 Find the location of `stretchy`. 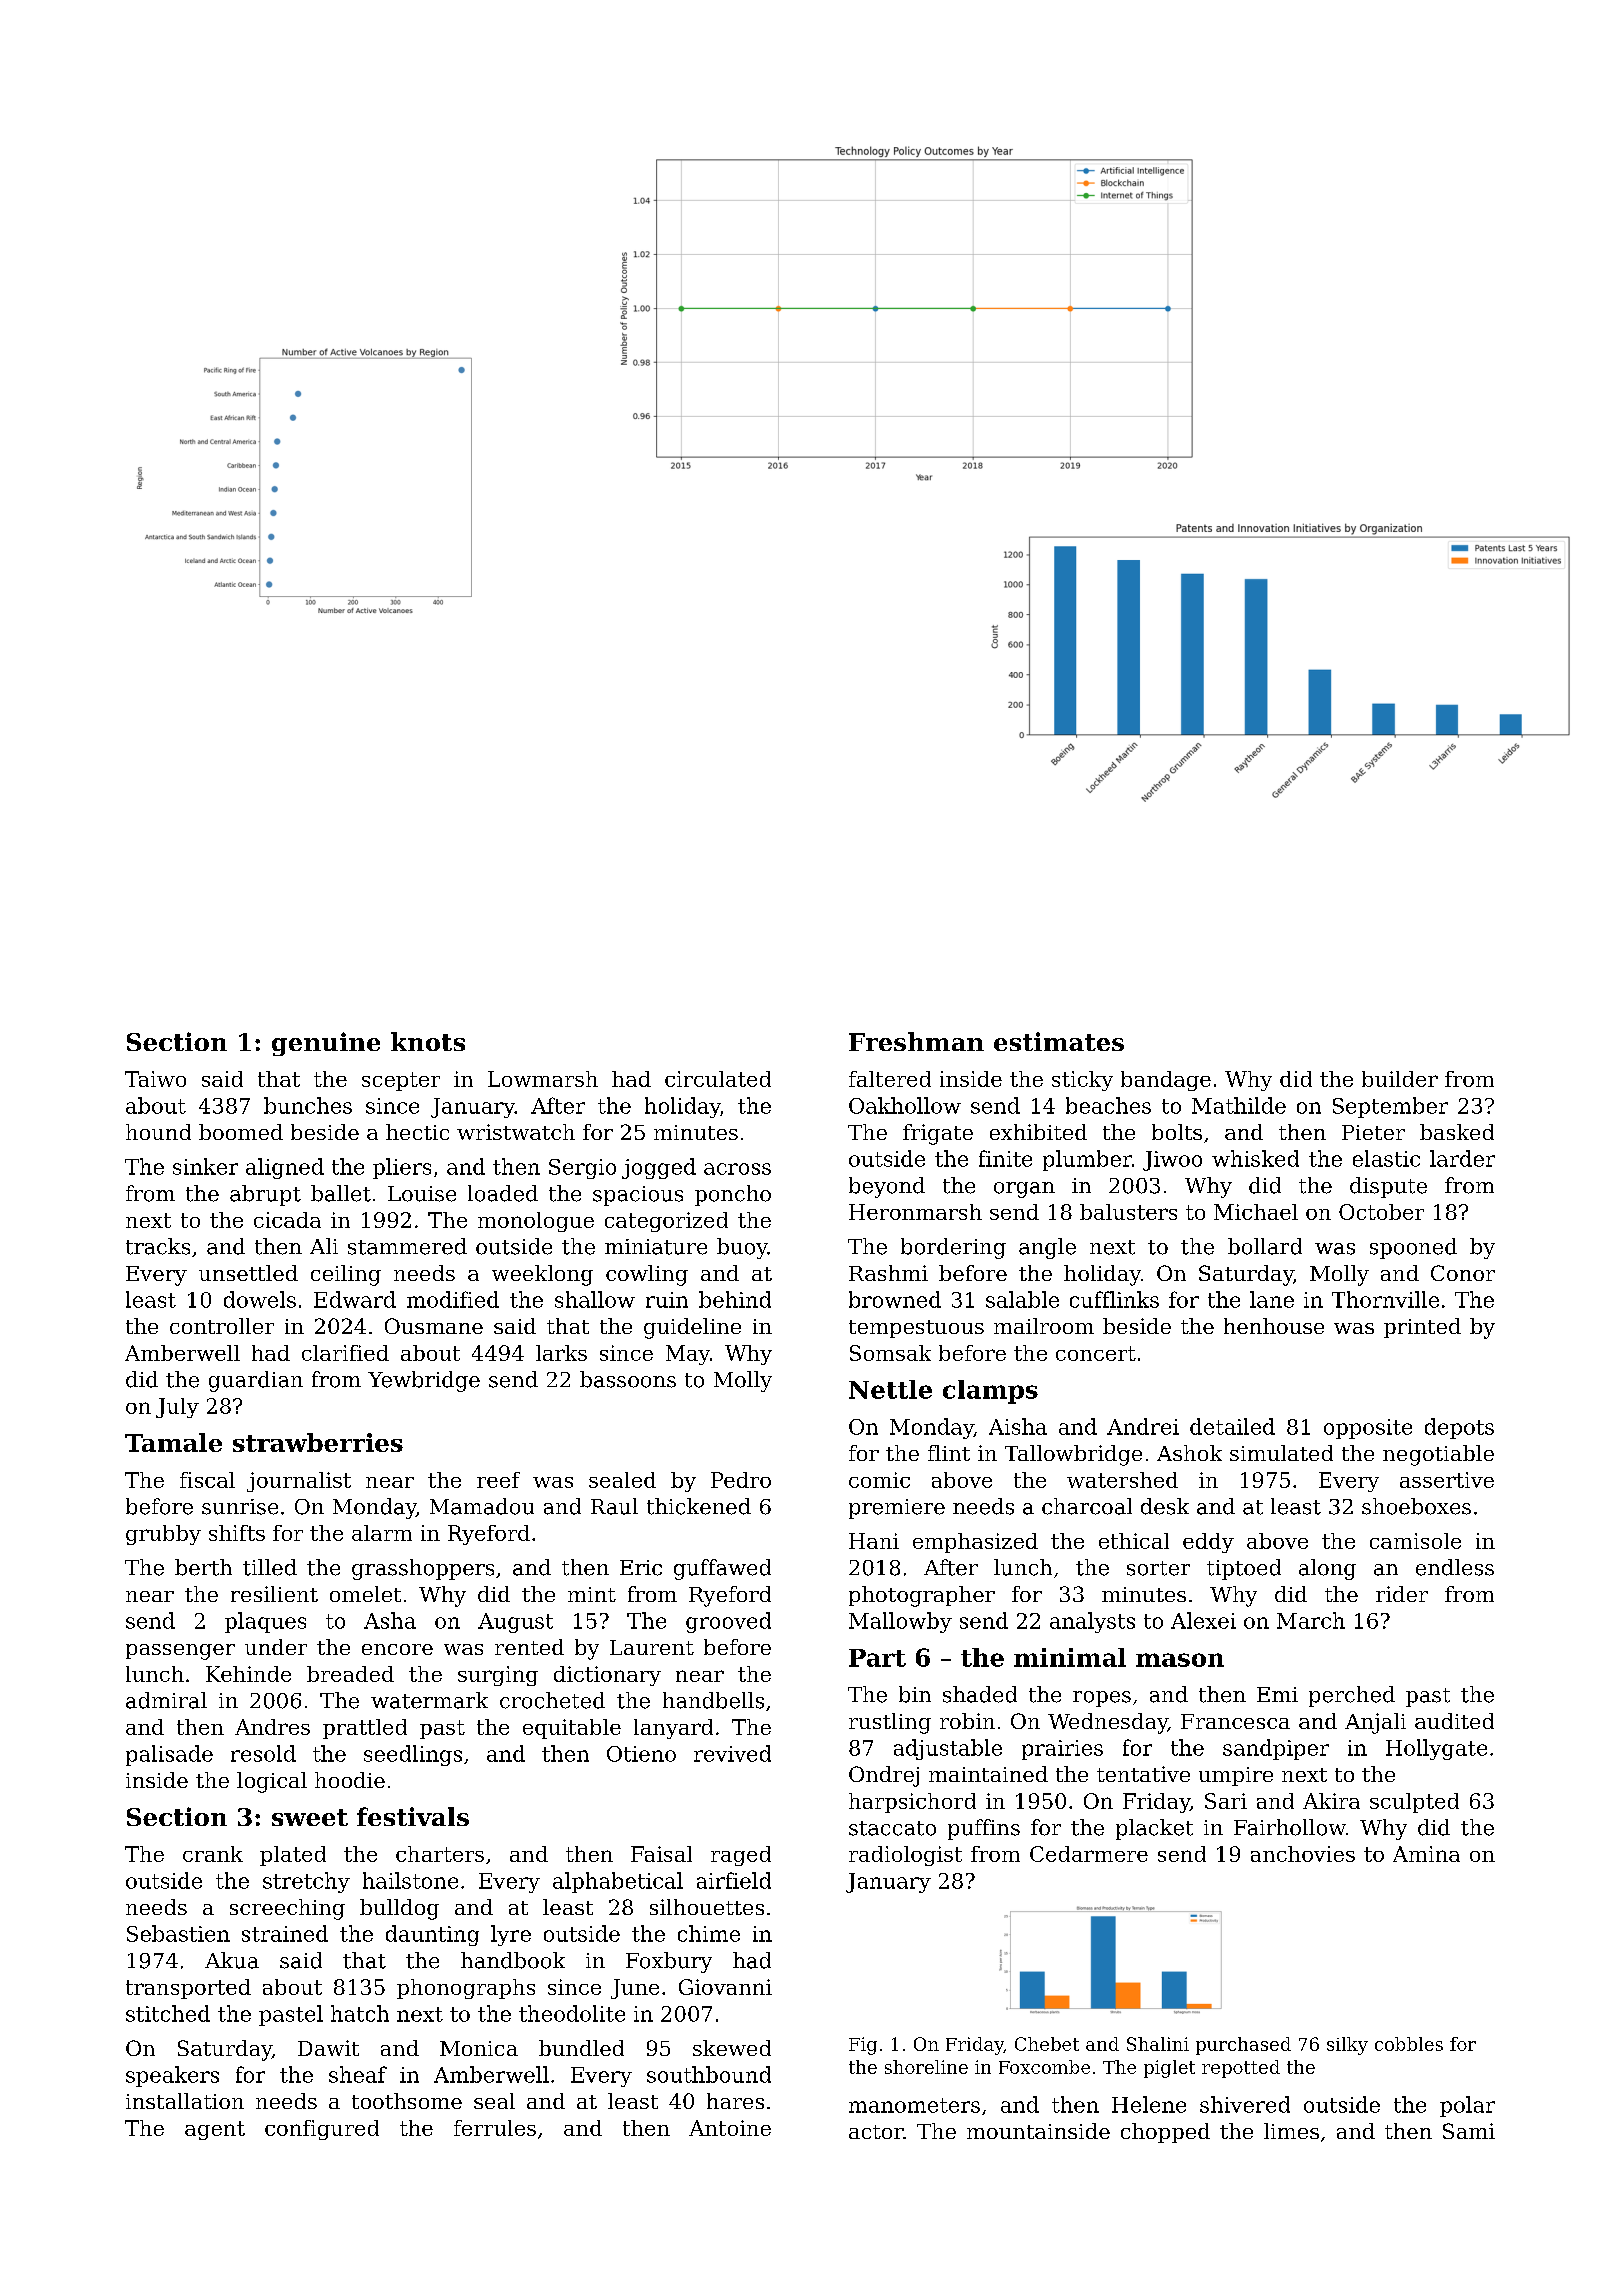

stretchy is located at coordinates (306, 1882).
